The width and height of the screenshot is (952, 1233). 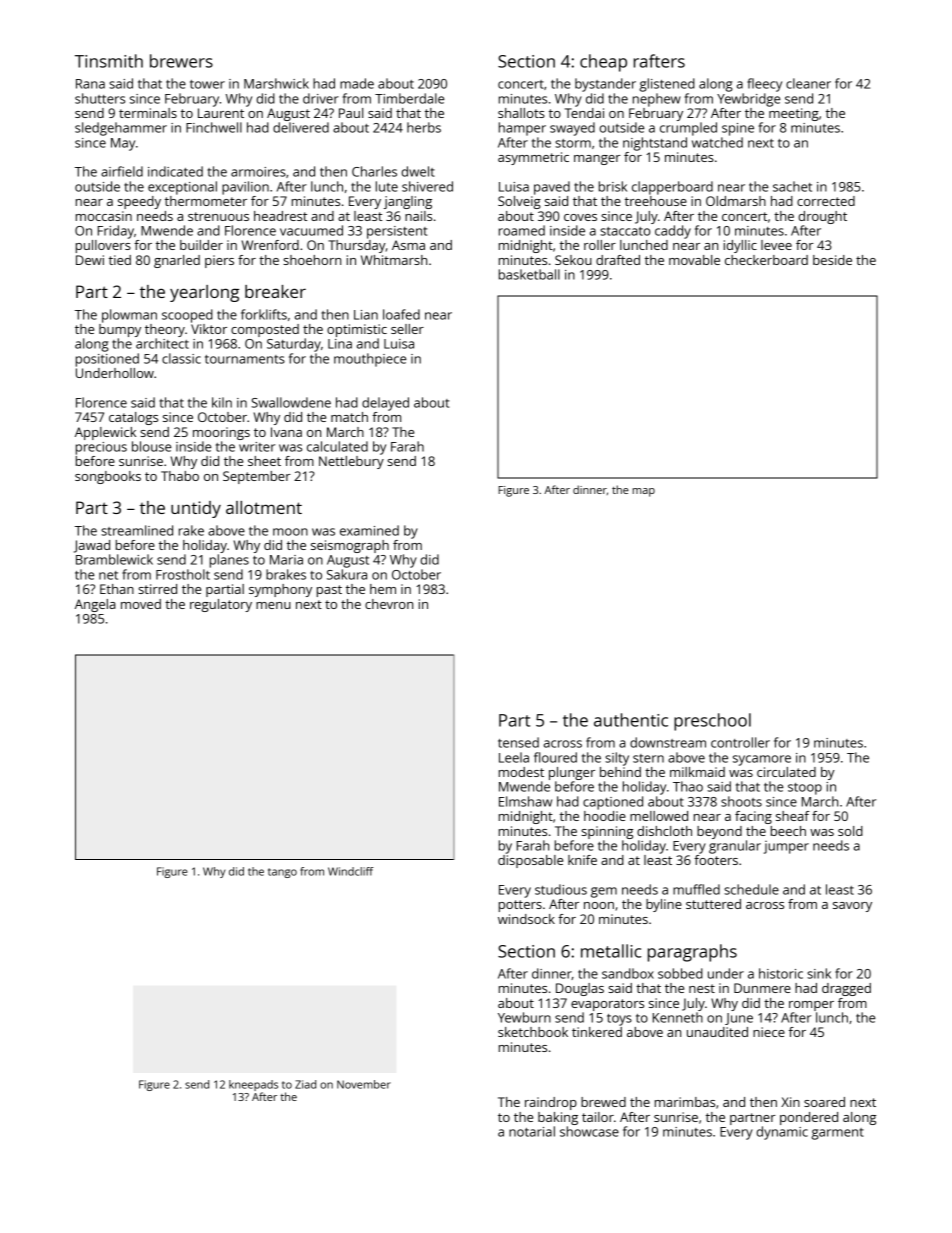 I want to click on dishcloth, so click(x=664, y=831).
